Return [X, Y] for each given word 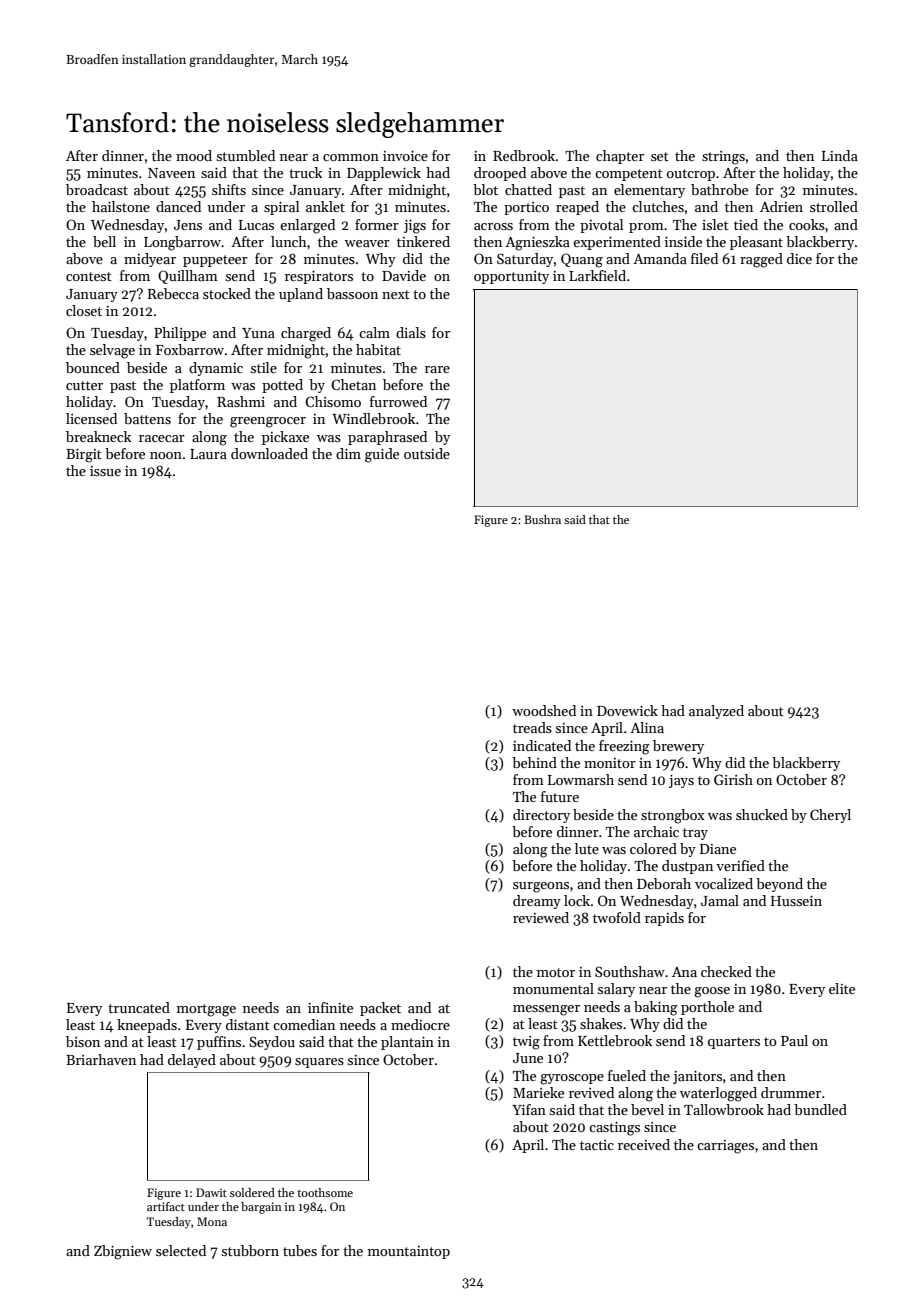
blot [485, 189]
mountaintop [409, 1252]
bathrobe [719, 189]
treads [532, 727]
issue [105, 471]
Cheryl [830, 816]
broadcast [97, 189]
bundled [820, 1109]
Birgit [84, 456]
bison [83, 1041]
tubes [300, 1250]
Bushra [542, 519]
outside [427, 453]
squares [319, 1063]
